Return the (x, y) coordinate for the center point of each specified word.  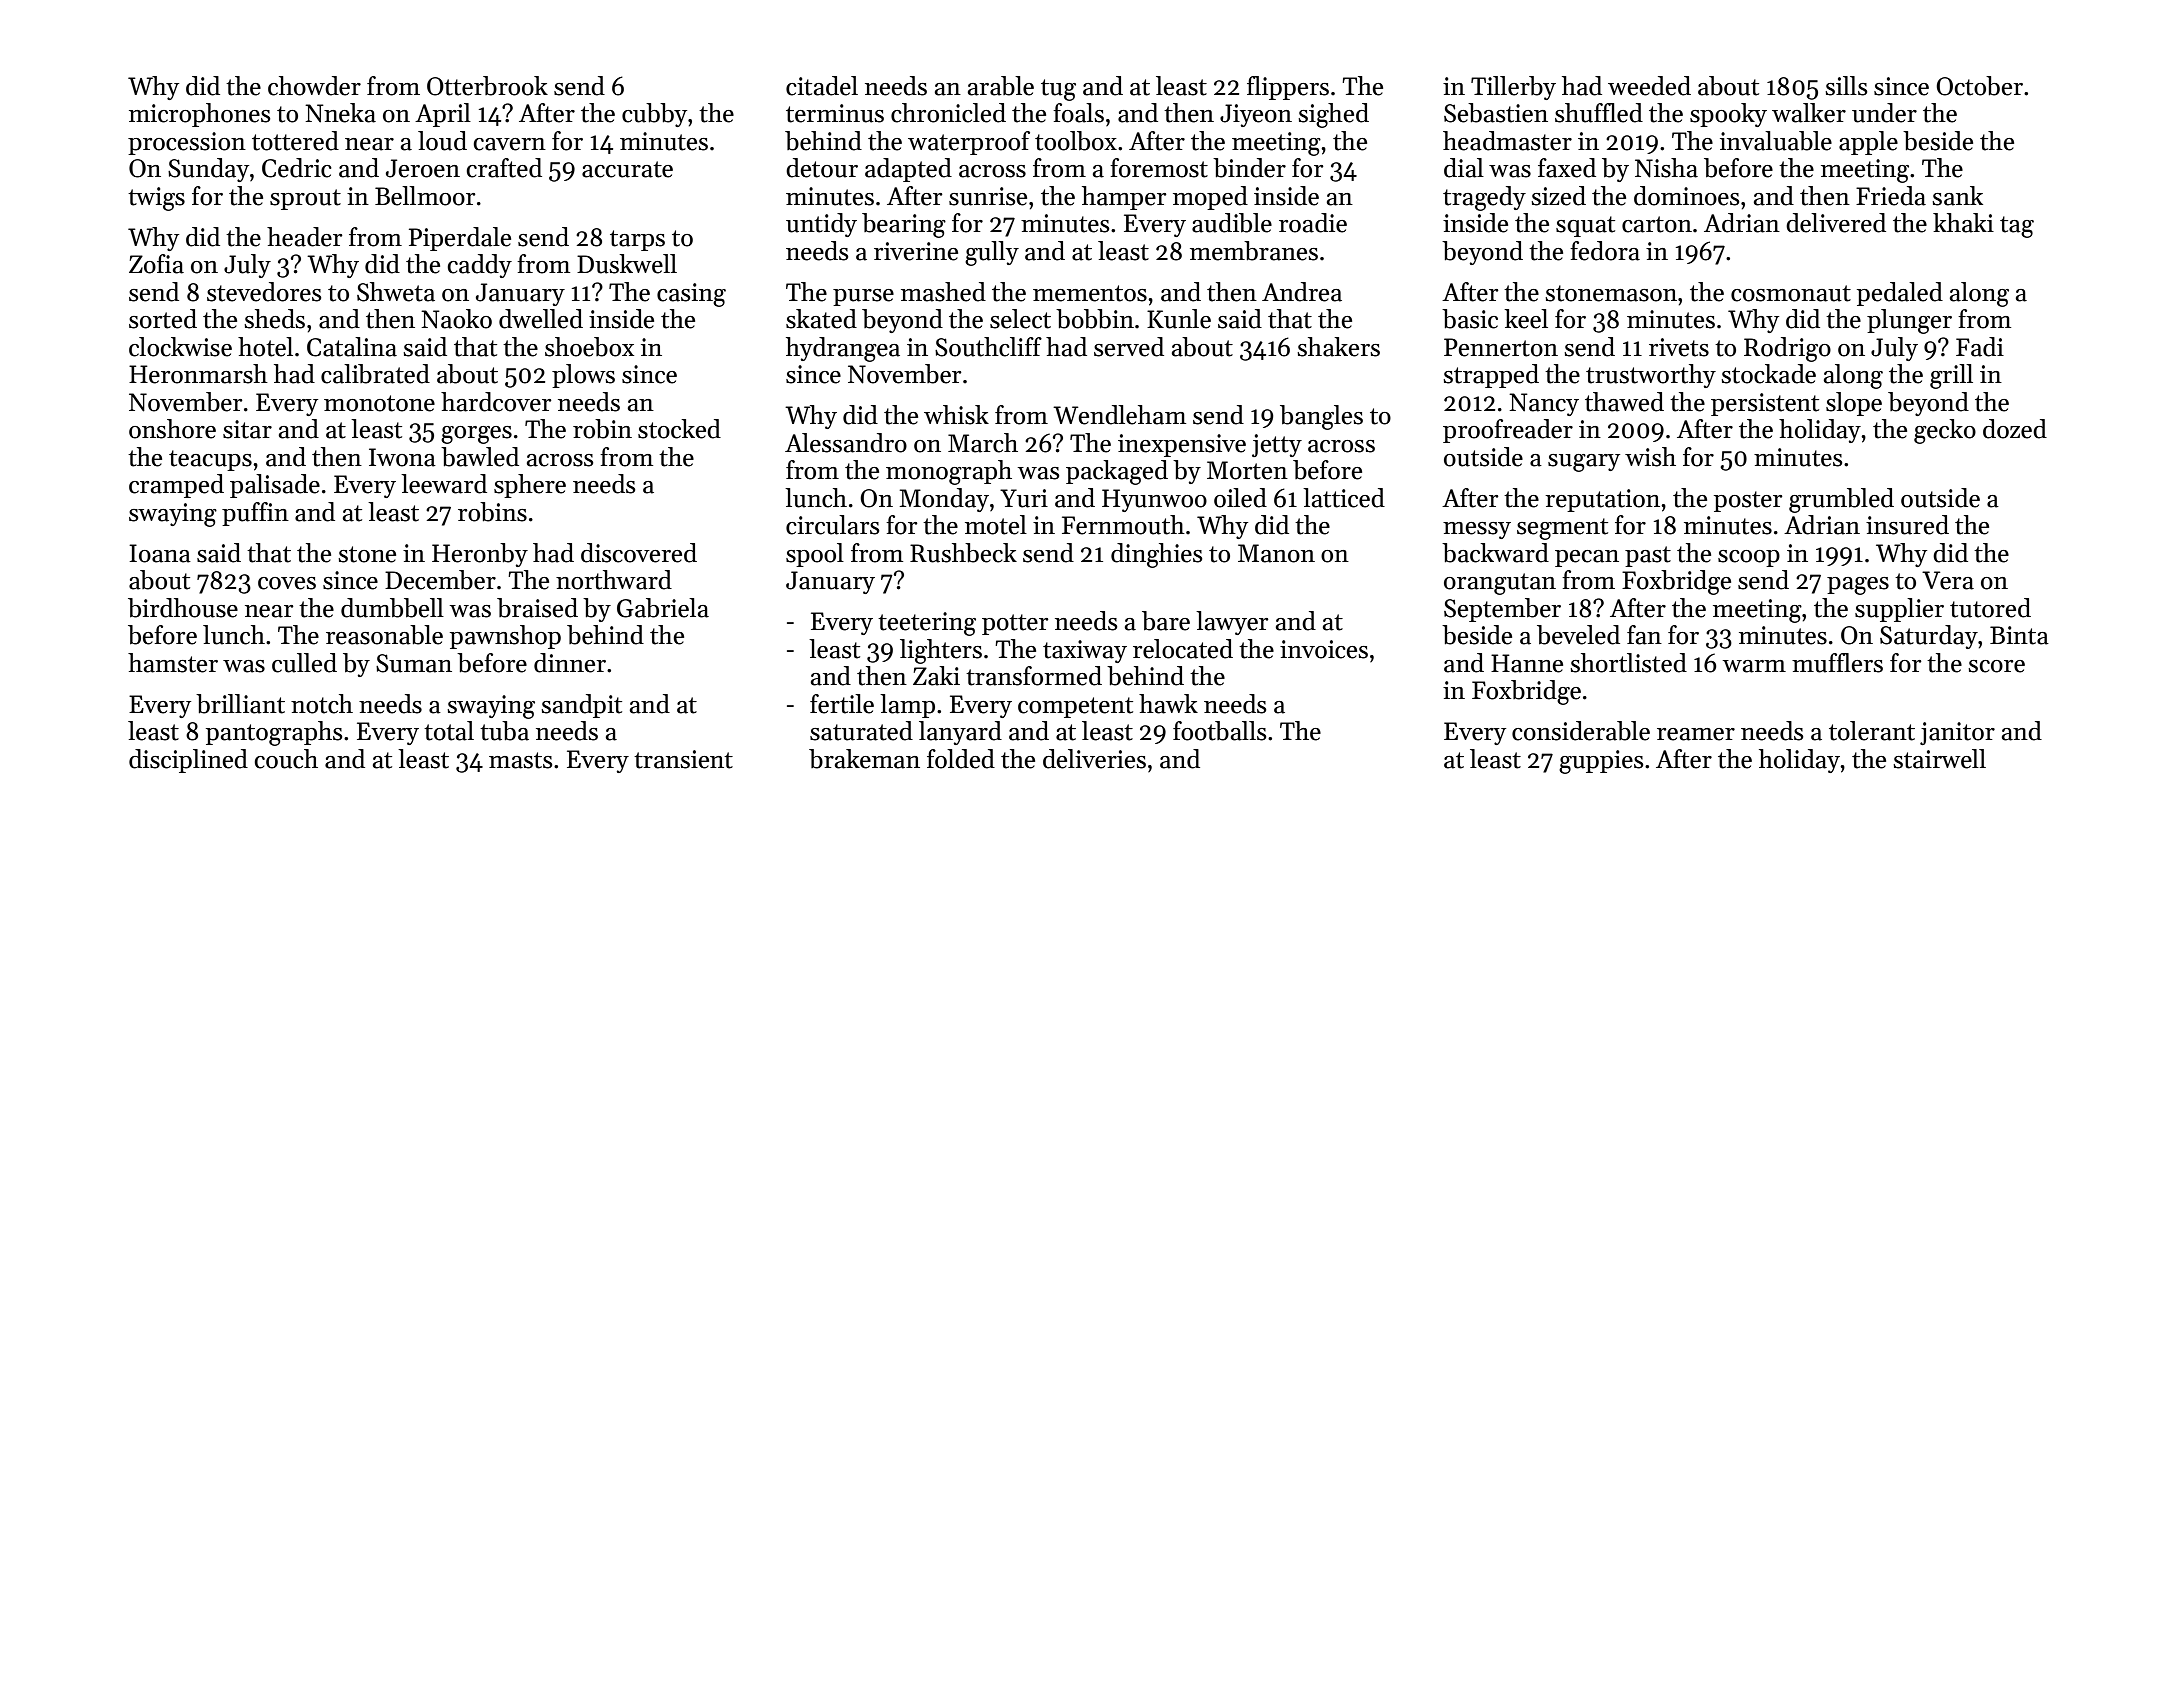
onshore (172, 429)
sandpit (581, 706)
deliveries (1094, 759)
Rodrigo (1787, 349)
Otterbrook (487, 86)
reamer (1696, 734)
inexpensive (1182, 445)
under (1884, 113)
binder (1249, 168)
